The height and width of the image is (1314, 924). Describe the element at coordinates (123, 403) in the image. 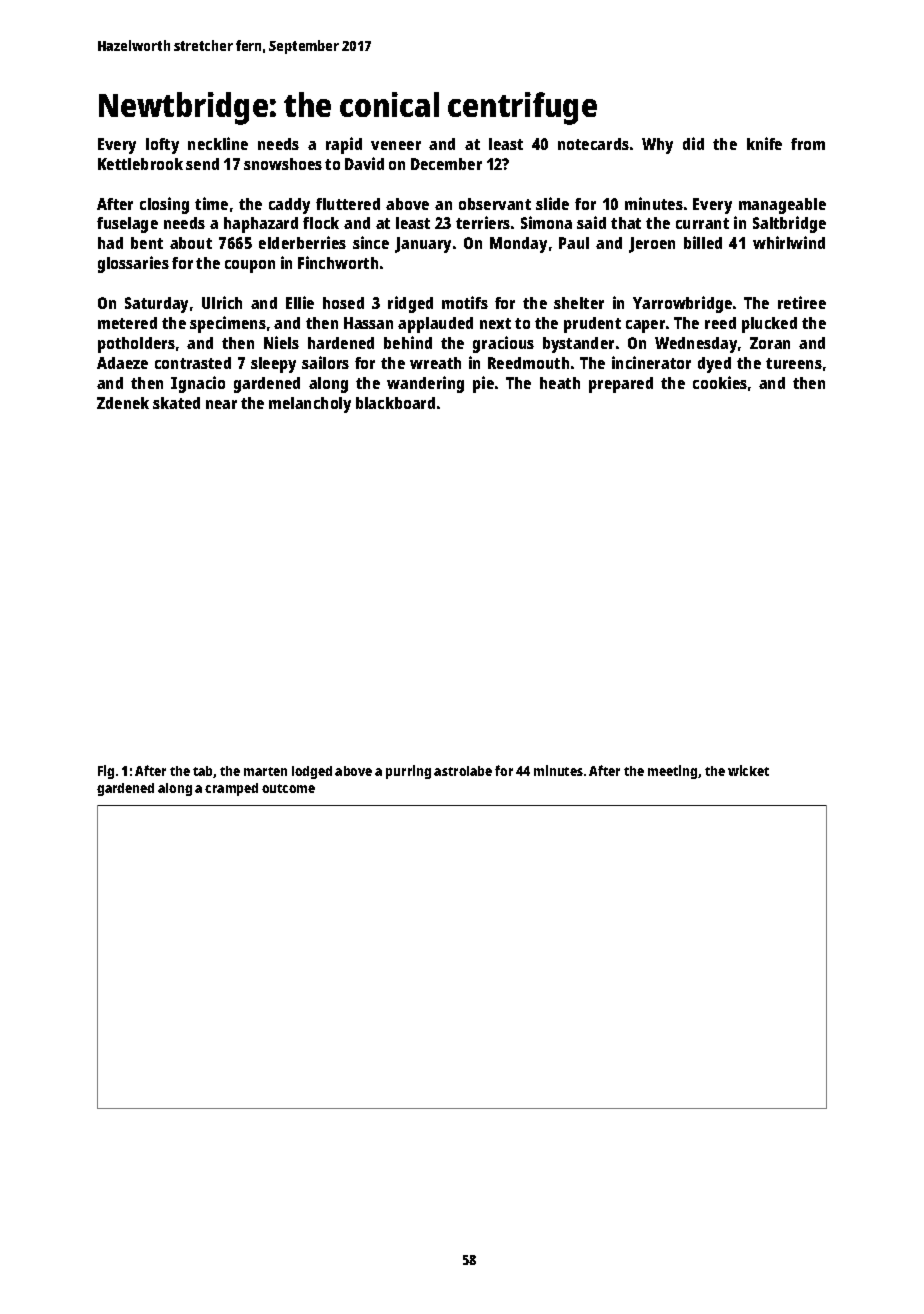

I see `Zdenek` at that location.
